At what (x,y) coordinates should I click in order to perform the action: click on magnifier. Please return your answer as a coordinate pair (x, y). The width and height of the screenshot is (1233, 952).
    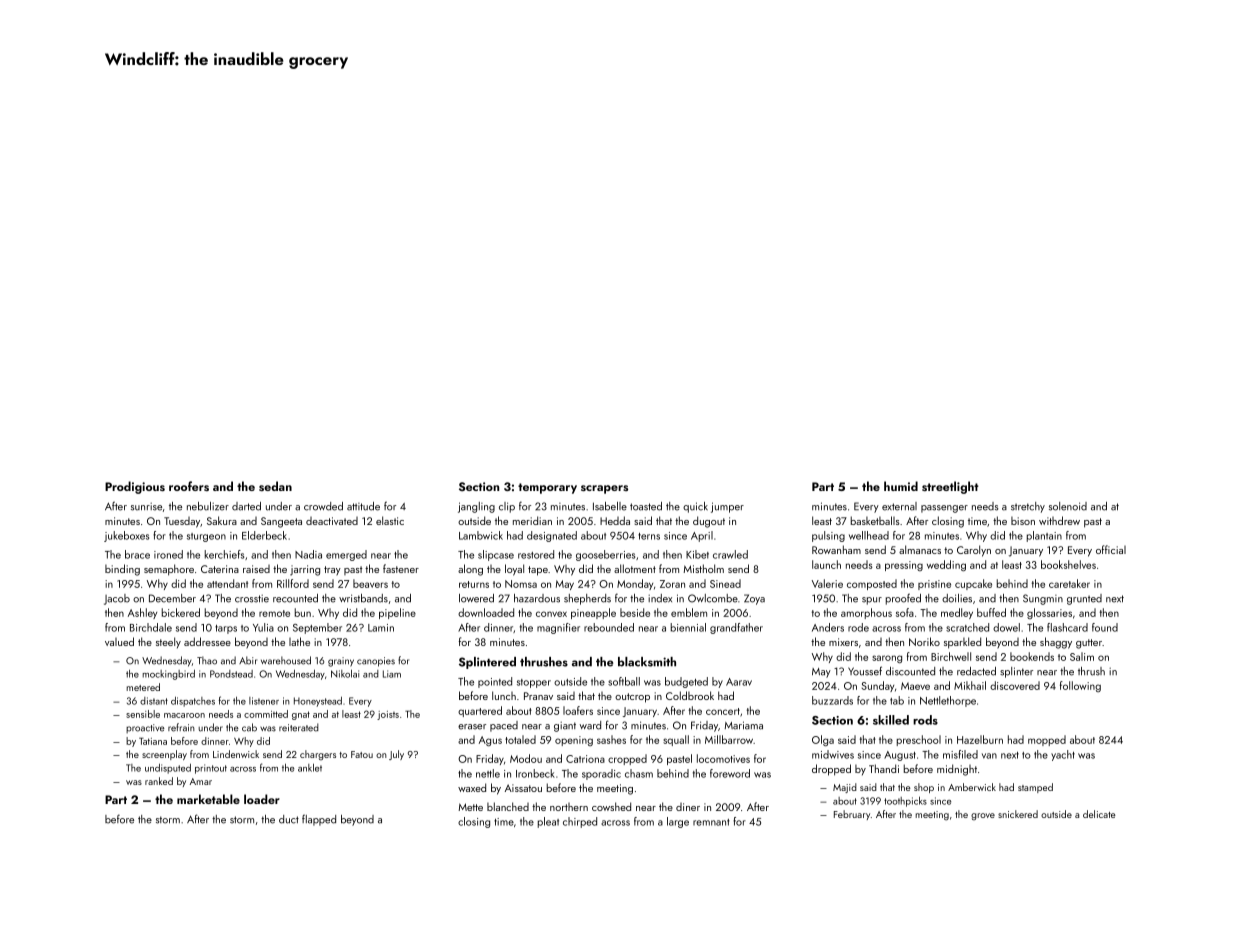
    Looking at the image, I should click on (558, 628).
